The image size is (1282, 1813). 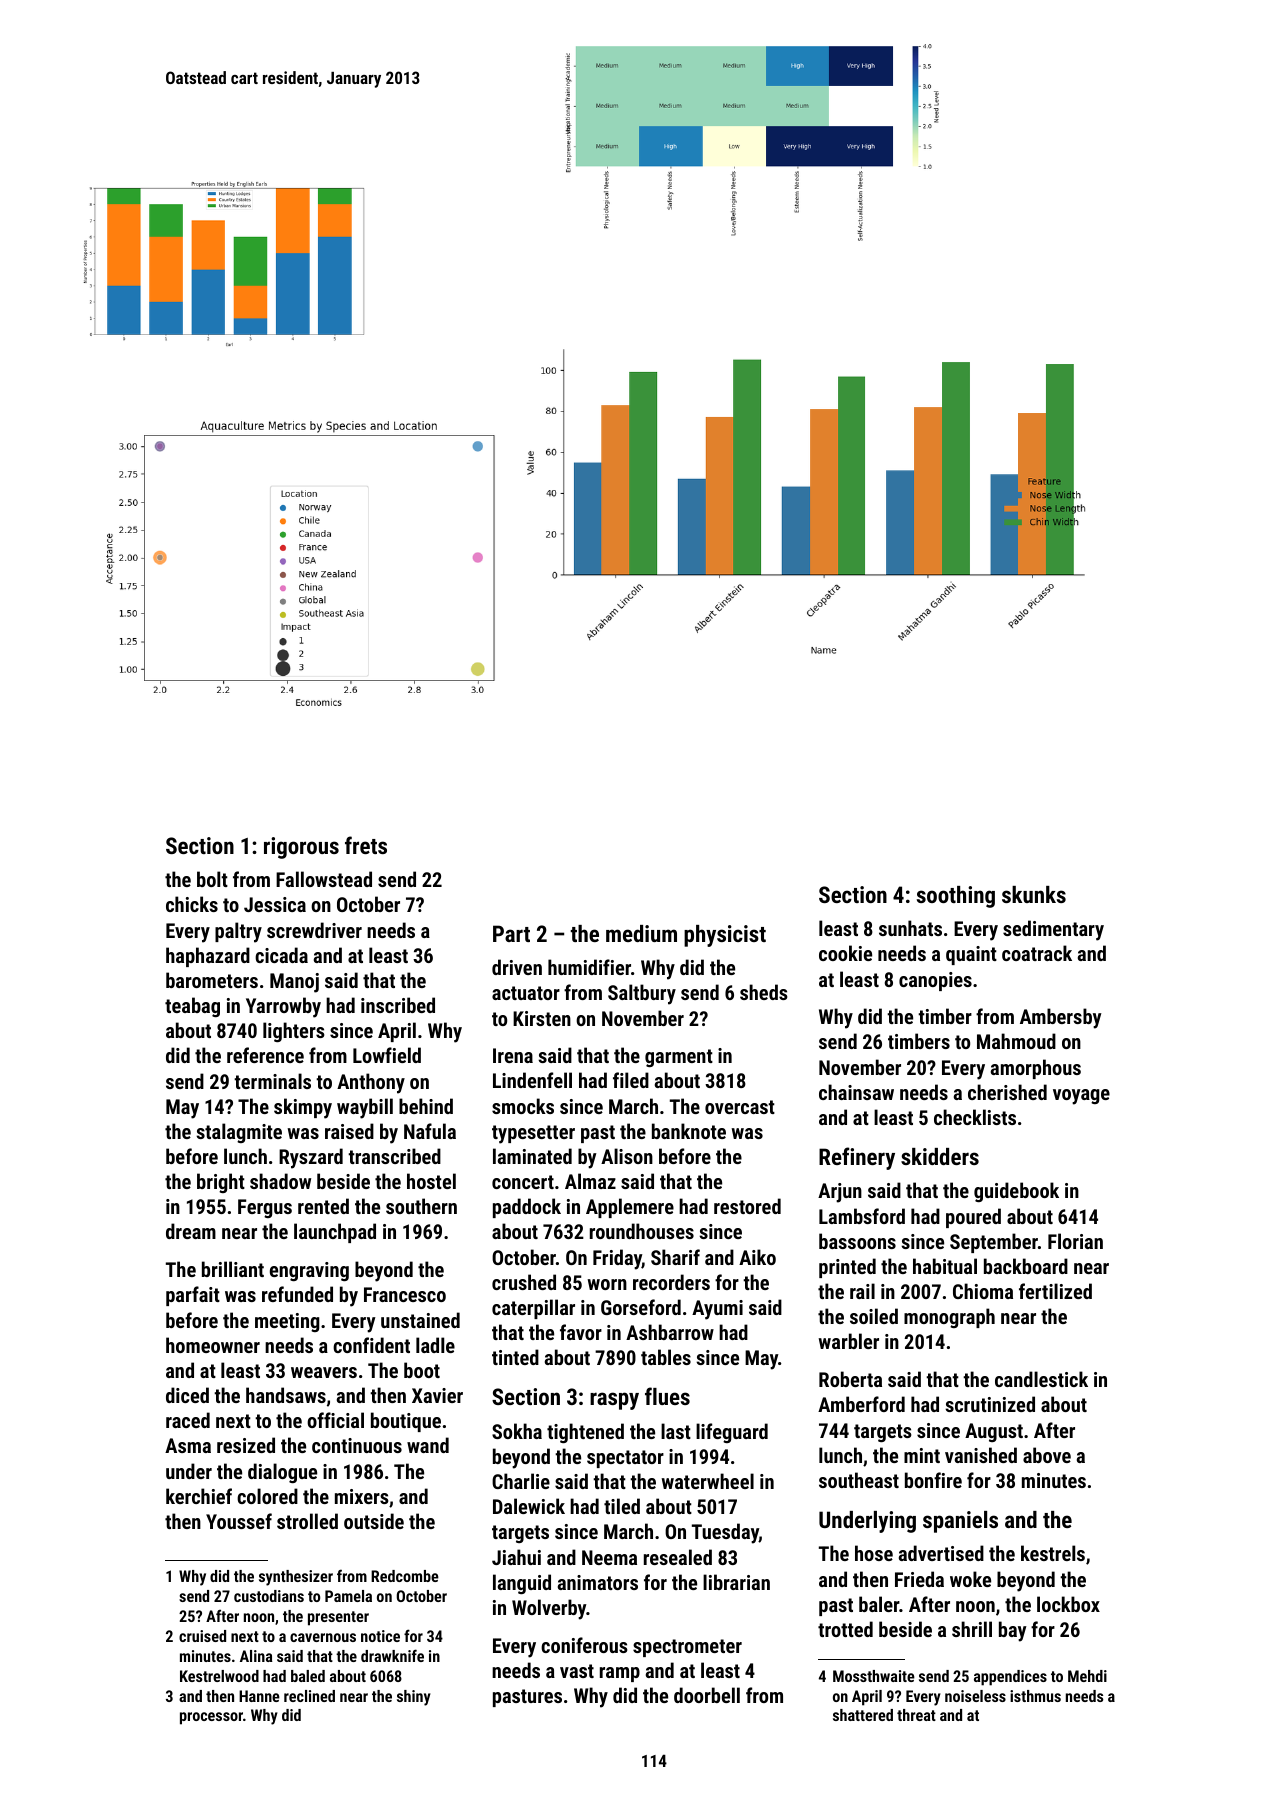 What do you see at coordinates (297, 1294) in the screenshot?
I see `refunded` at bounding box center [297, 1294].
